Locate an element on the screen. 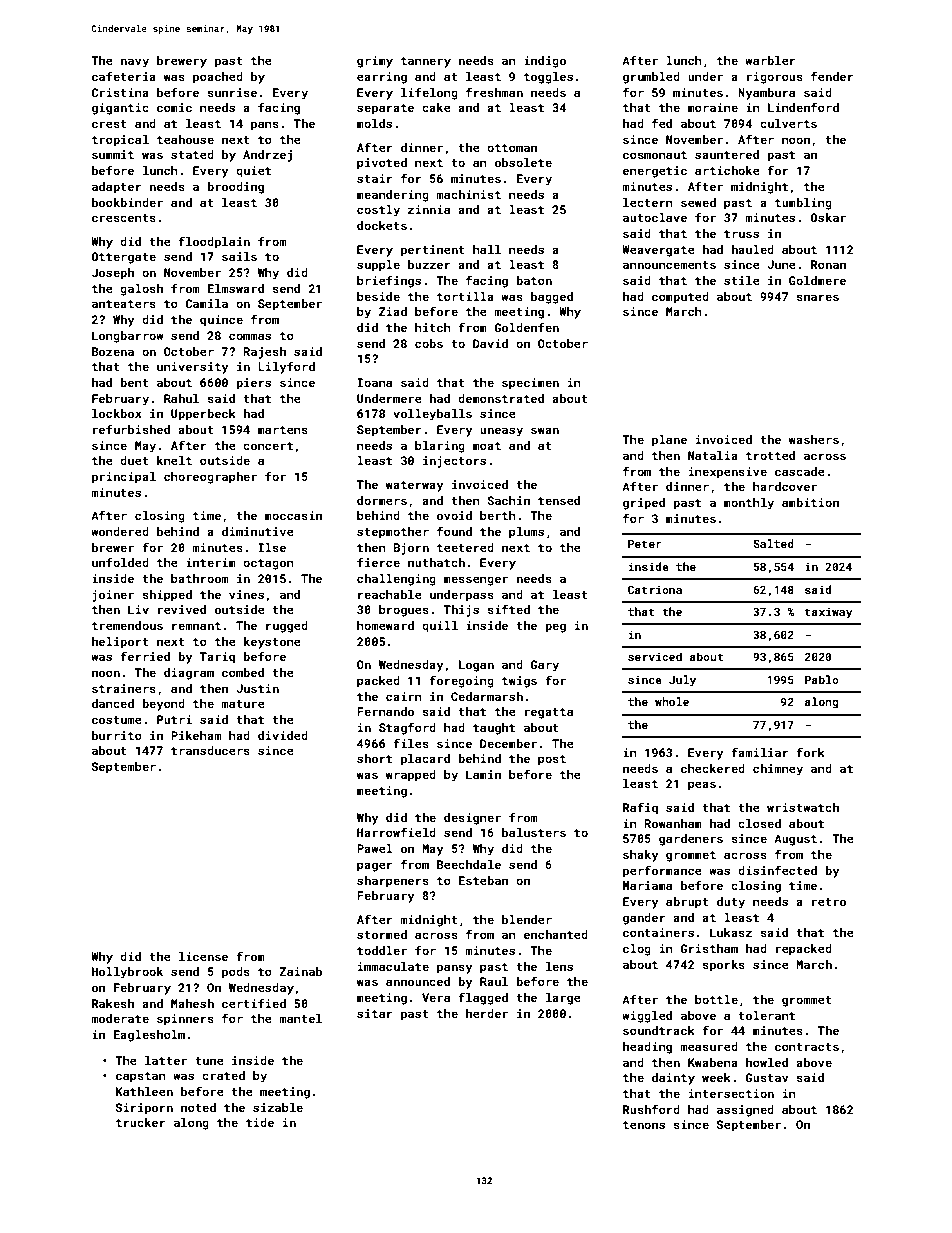 Image resolution: width=952 pixels, height=1233 pixels. poached is located at coordinates (218, 78).
